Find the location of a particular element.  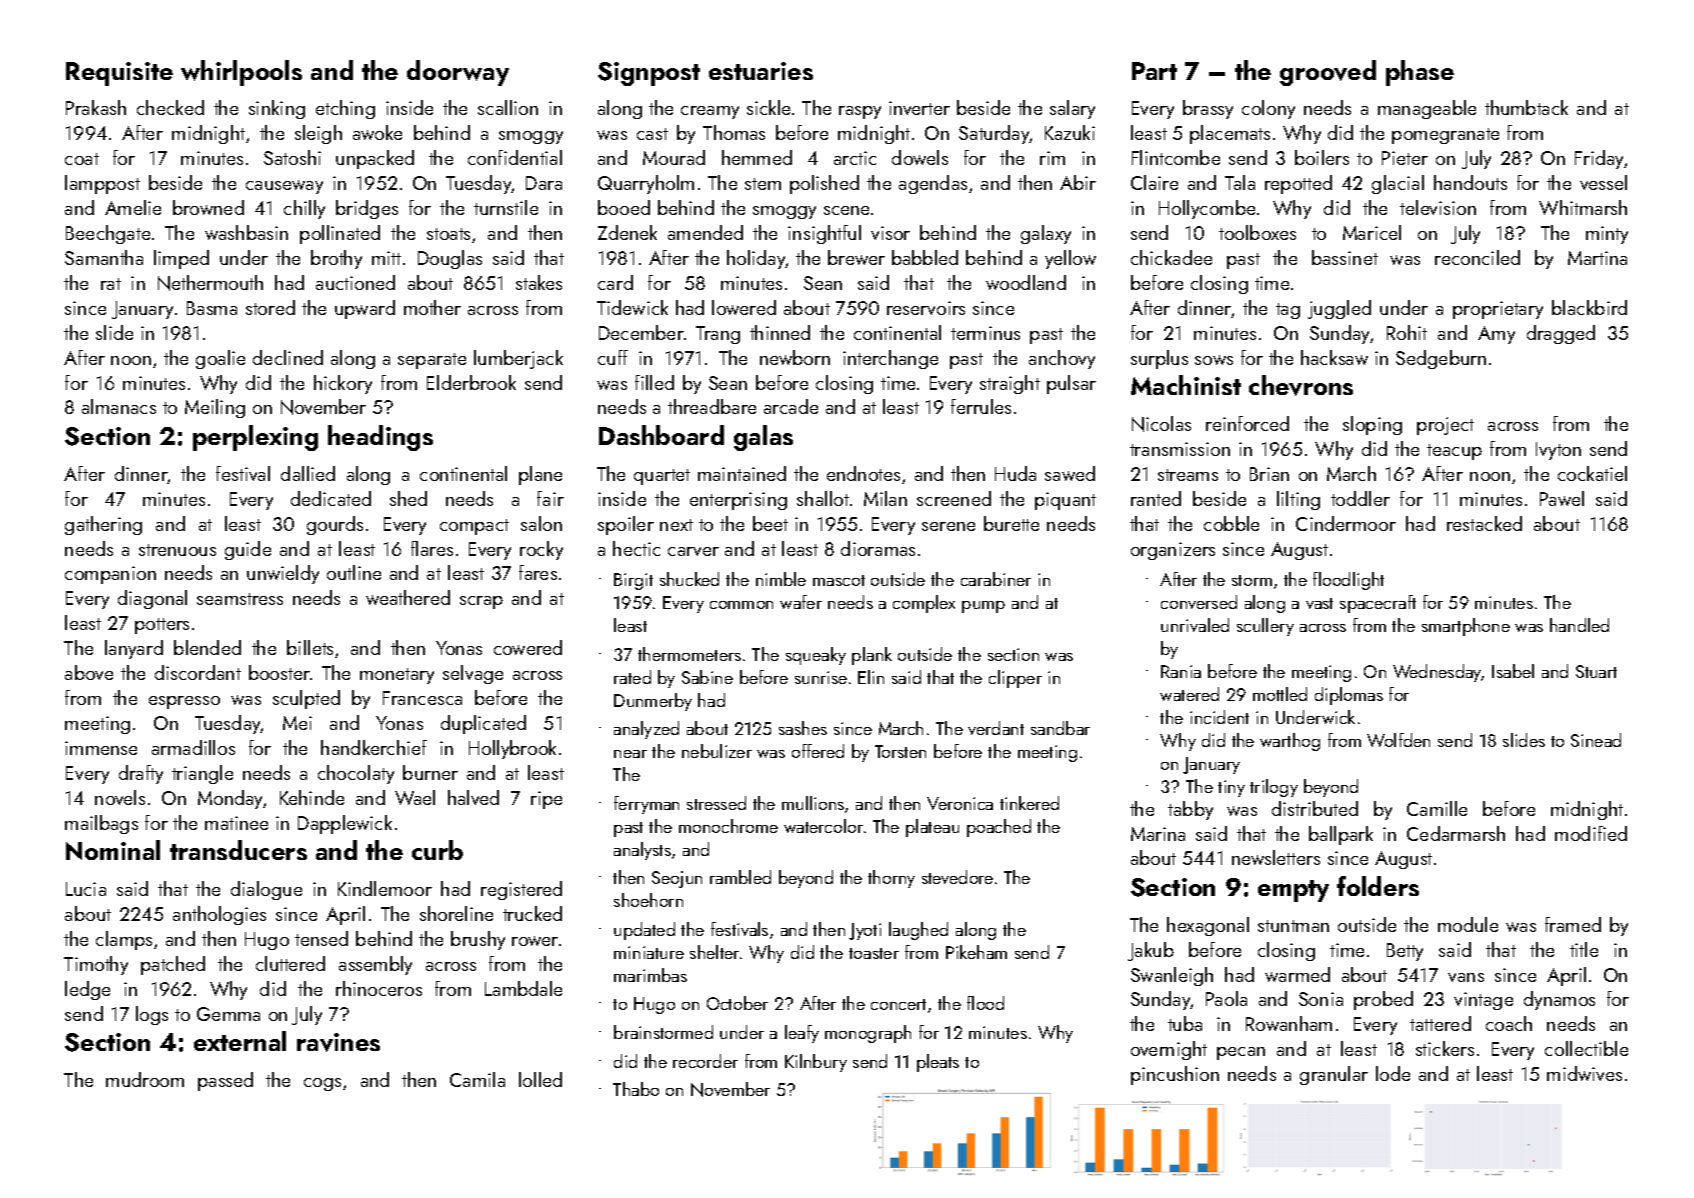

granular is located at coordinates (1334, 1075).
